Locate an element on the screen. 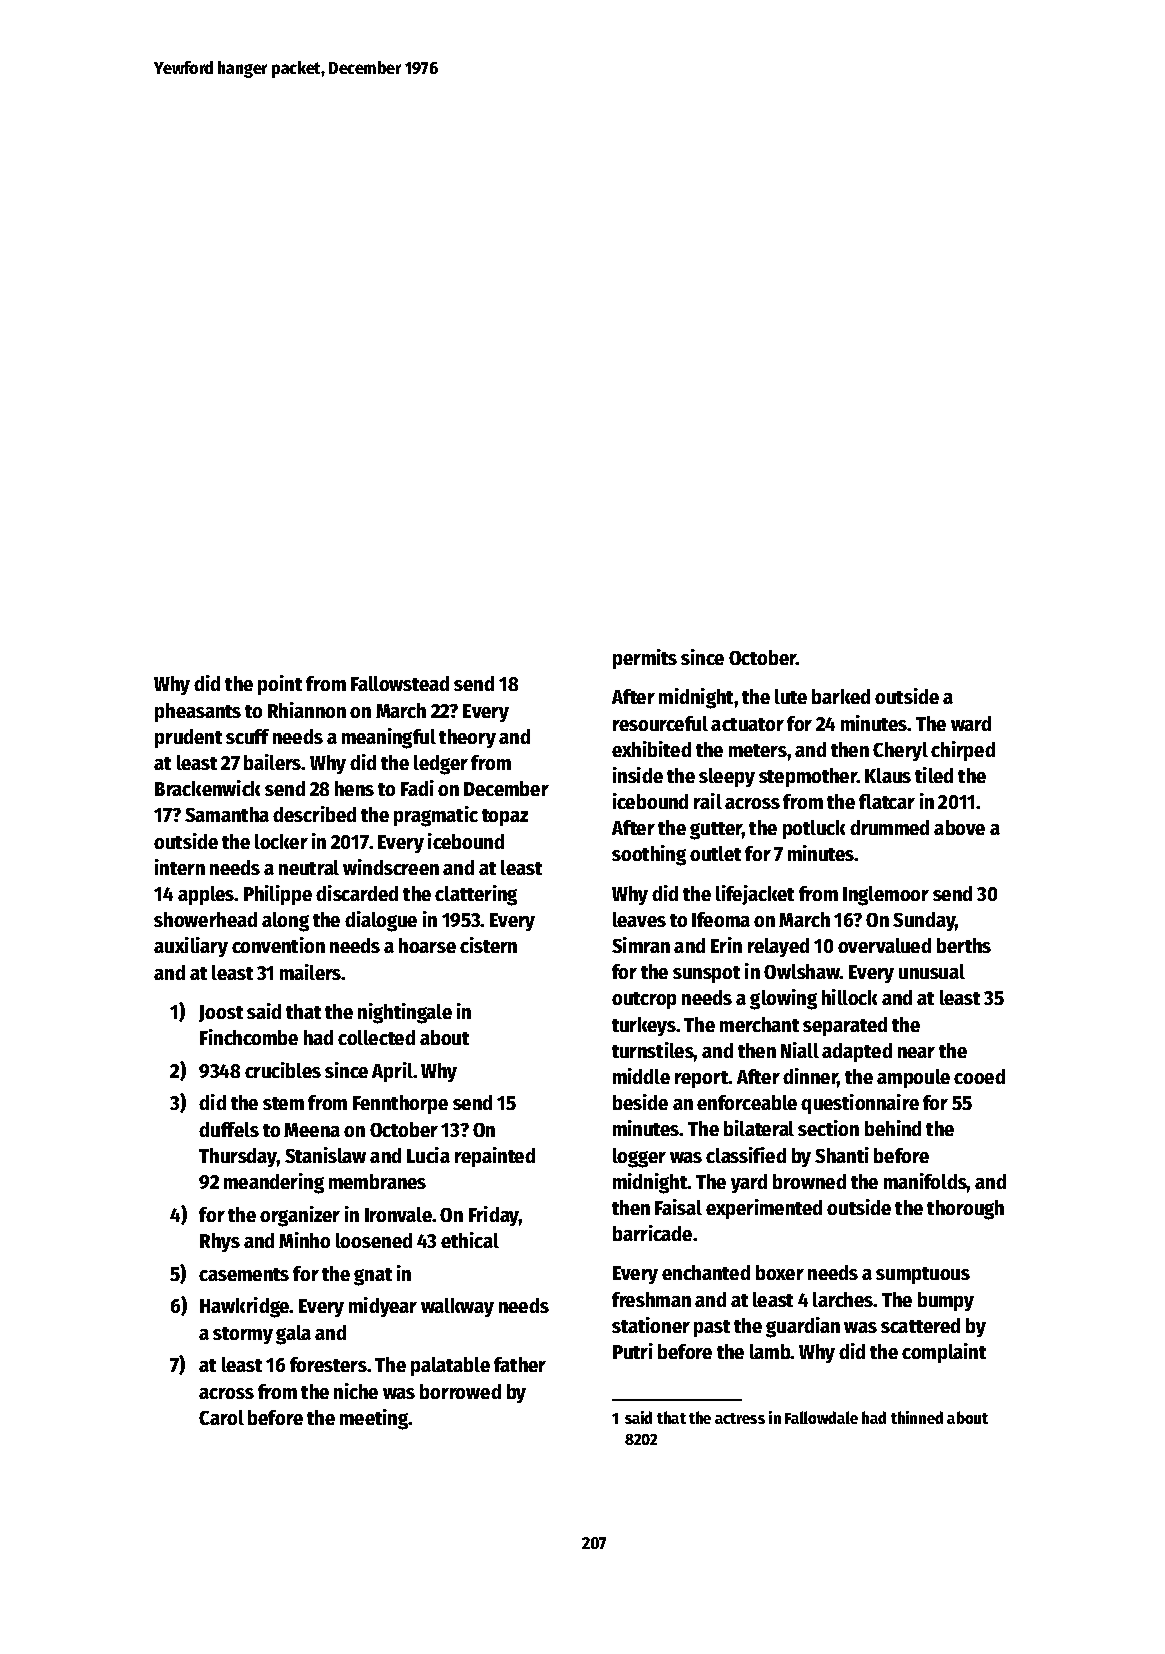 The image size is (1165, 1654). ward is located at coordinates (971, 723).
